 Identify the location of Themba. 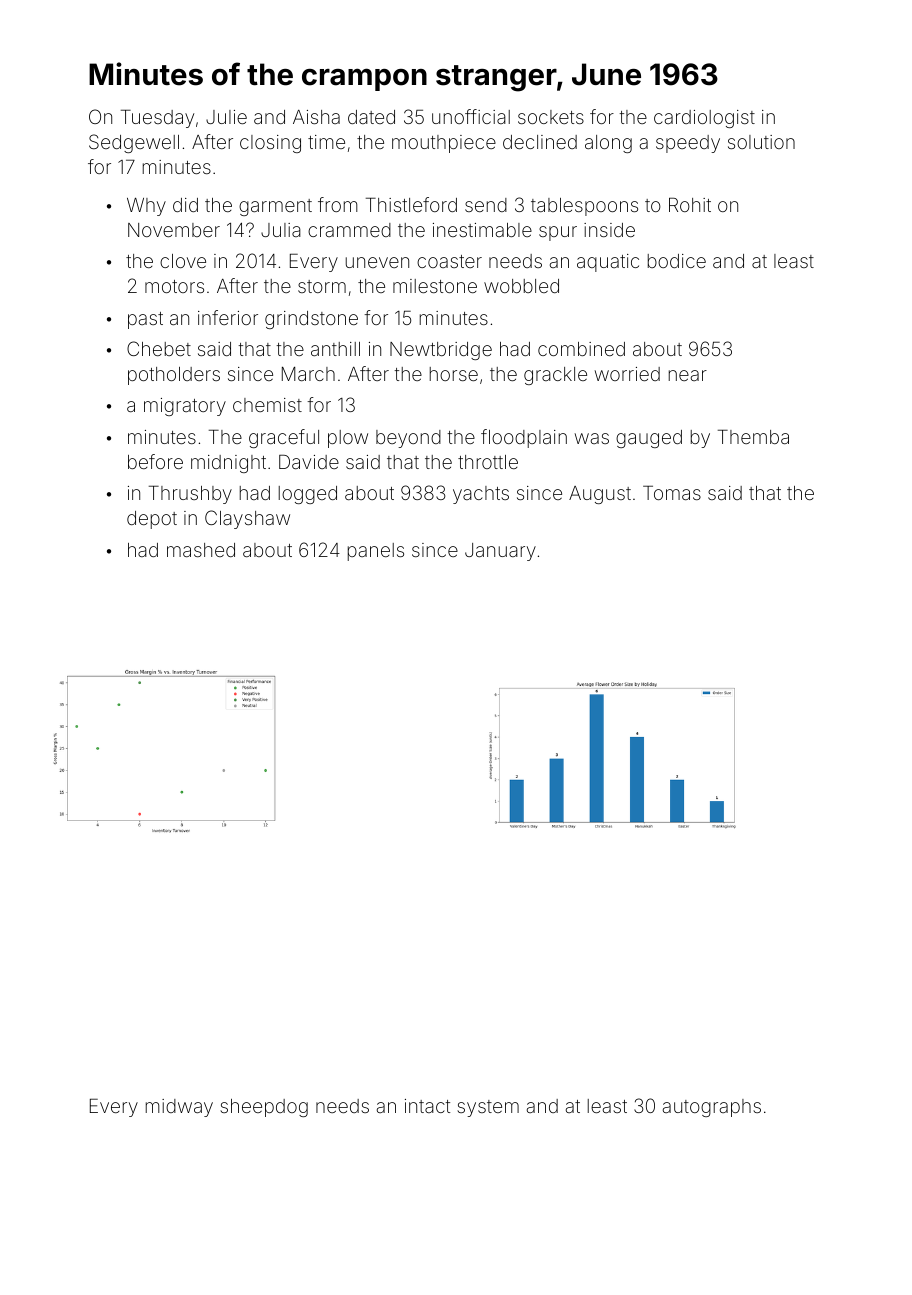
(753, 437).
